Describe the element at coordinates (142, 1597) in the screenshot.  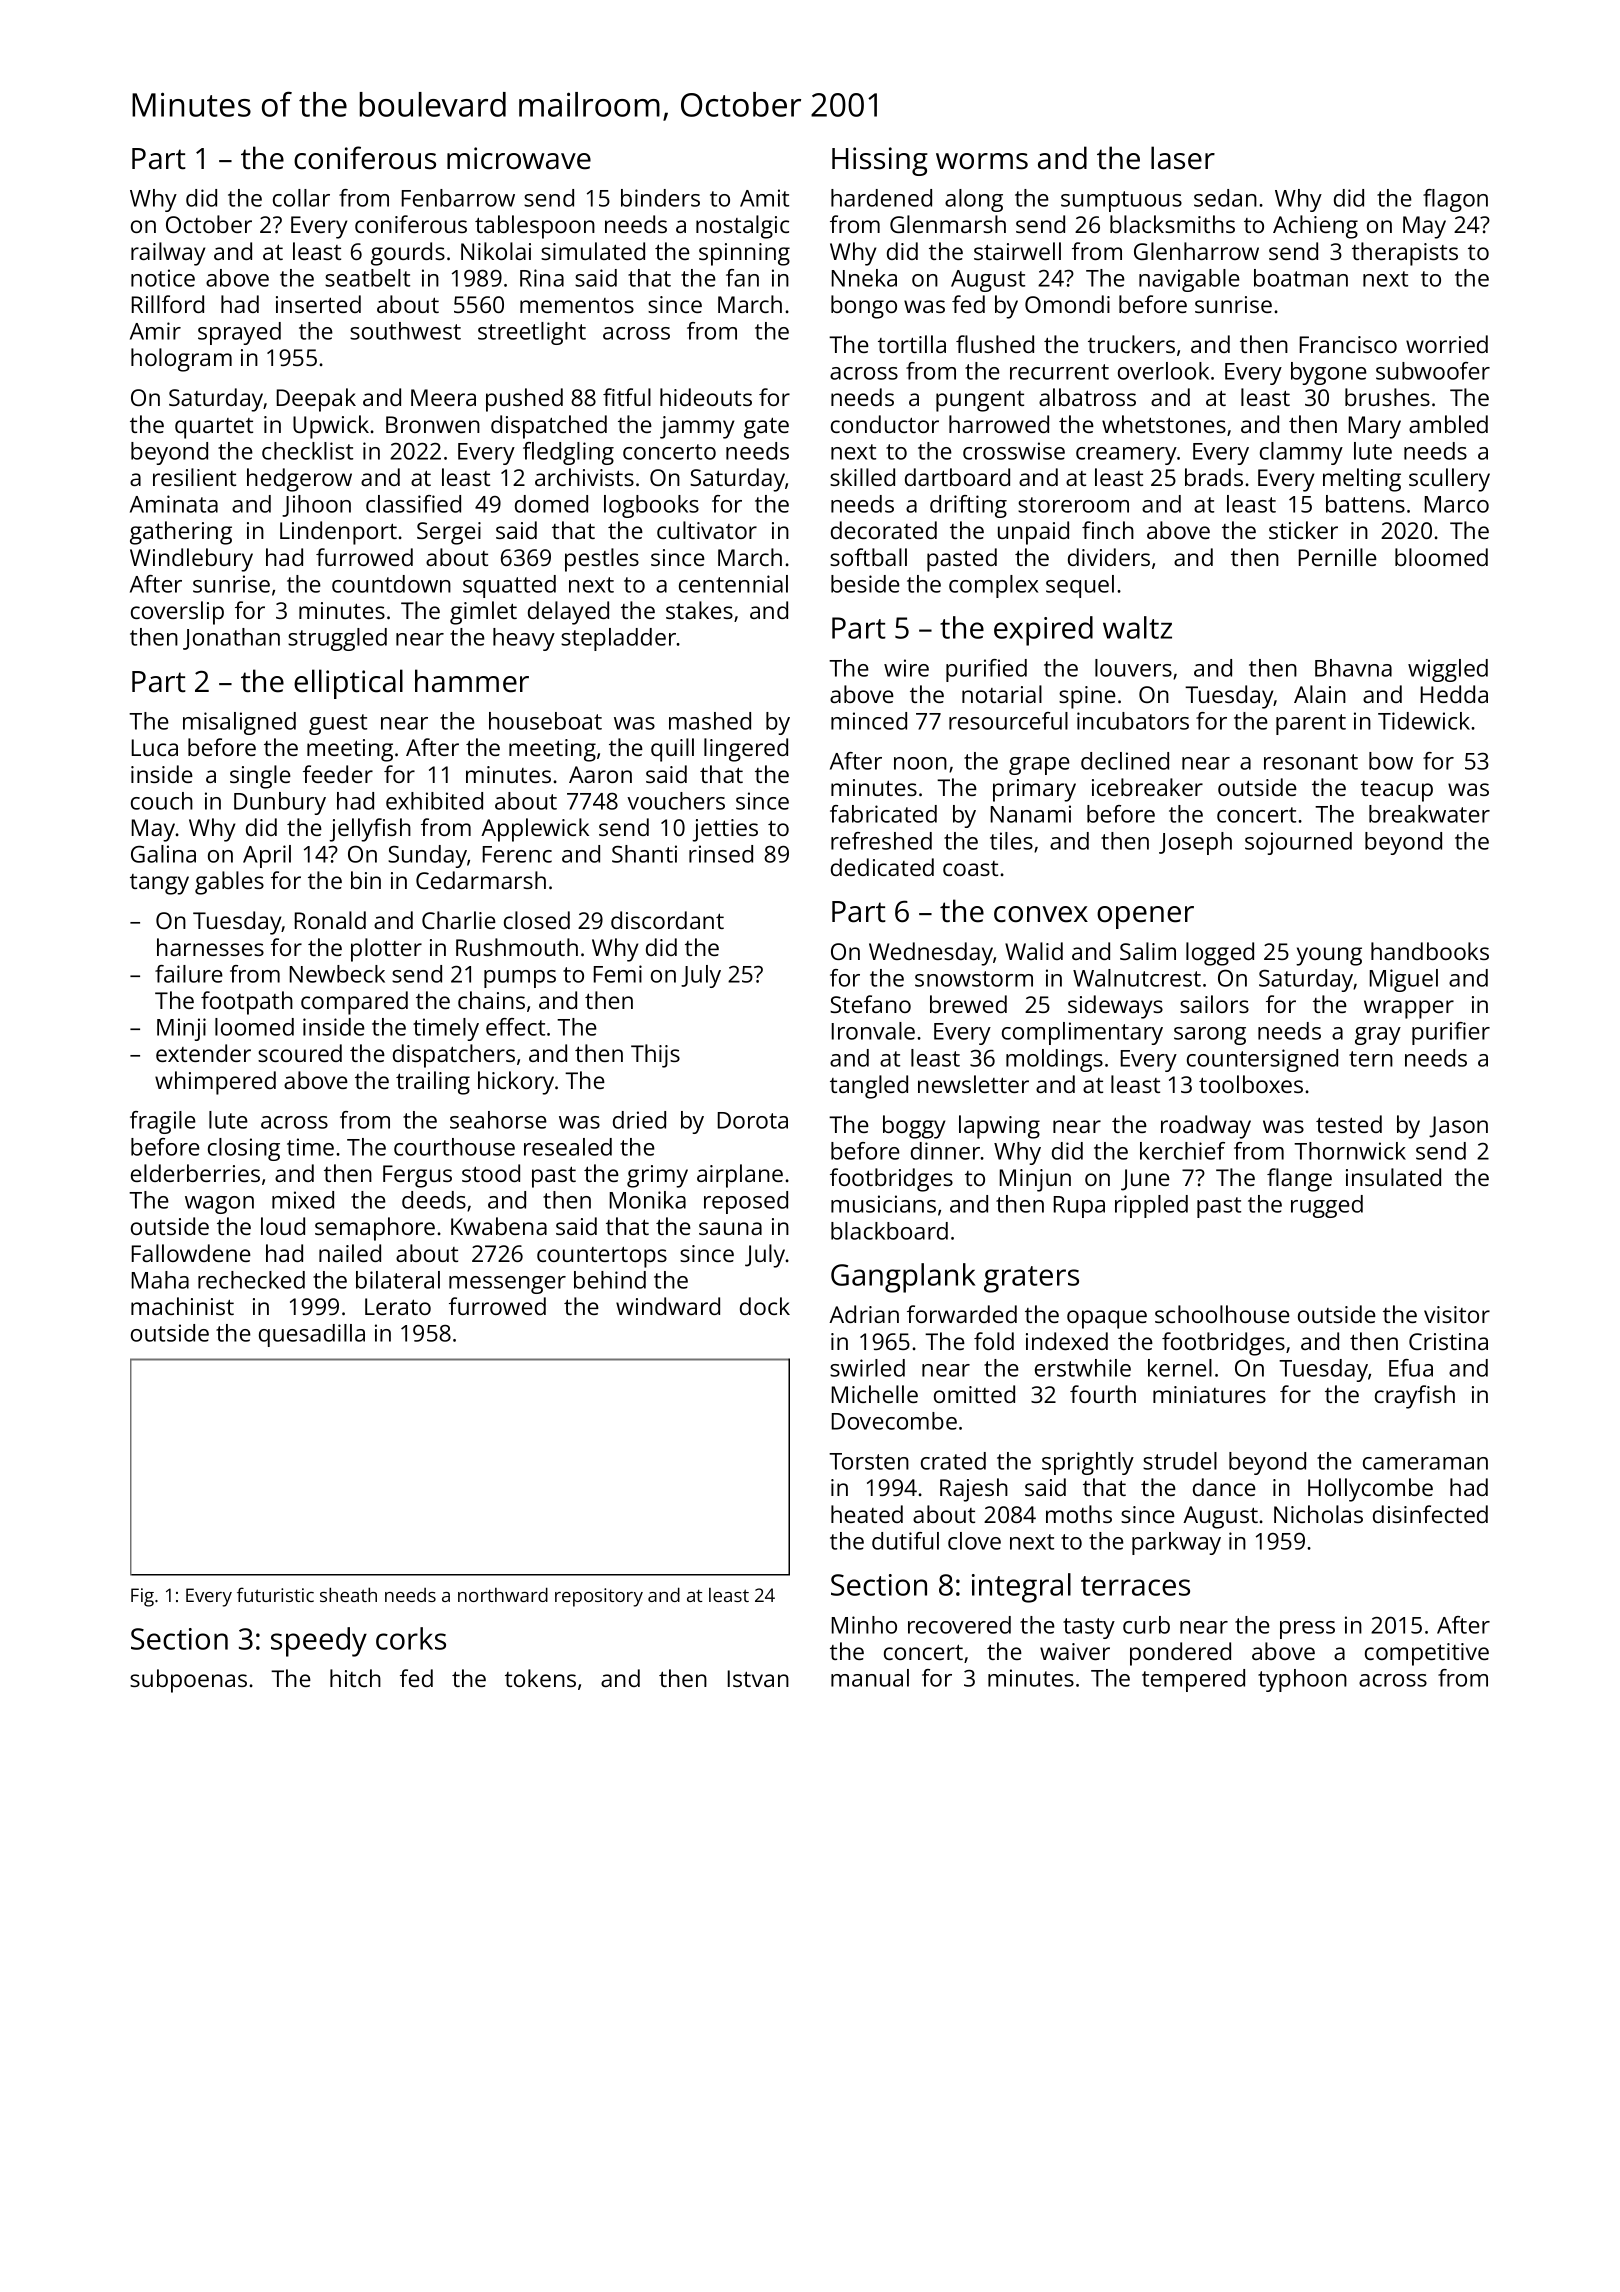
I see `Fig` at that location.
